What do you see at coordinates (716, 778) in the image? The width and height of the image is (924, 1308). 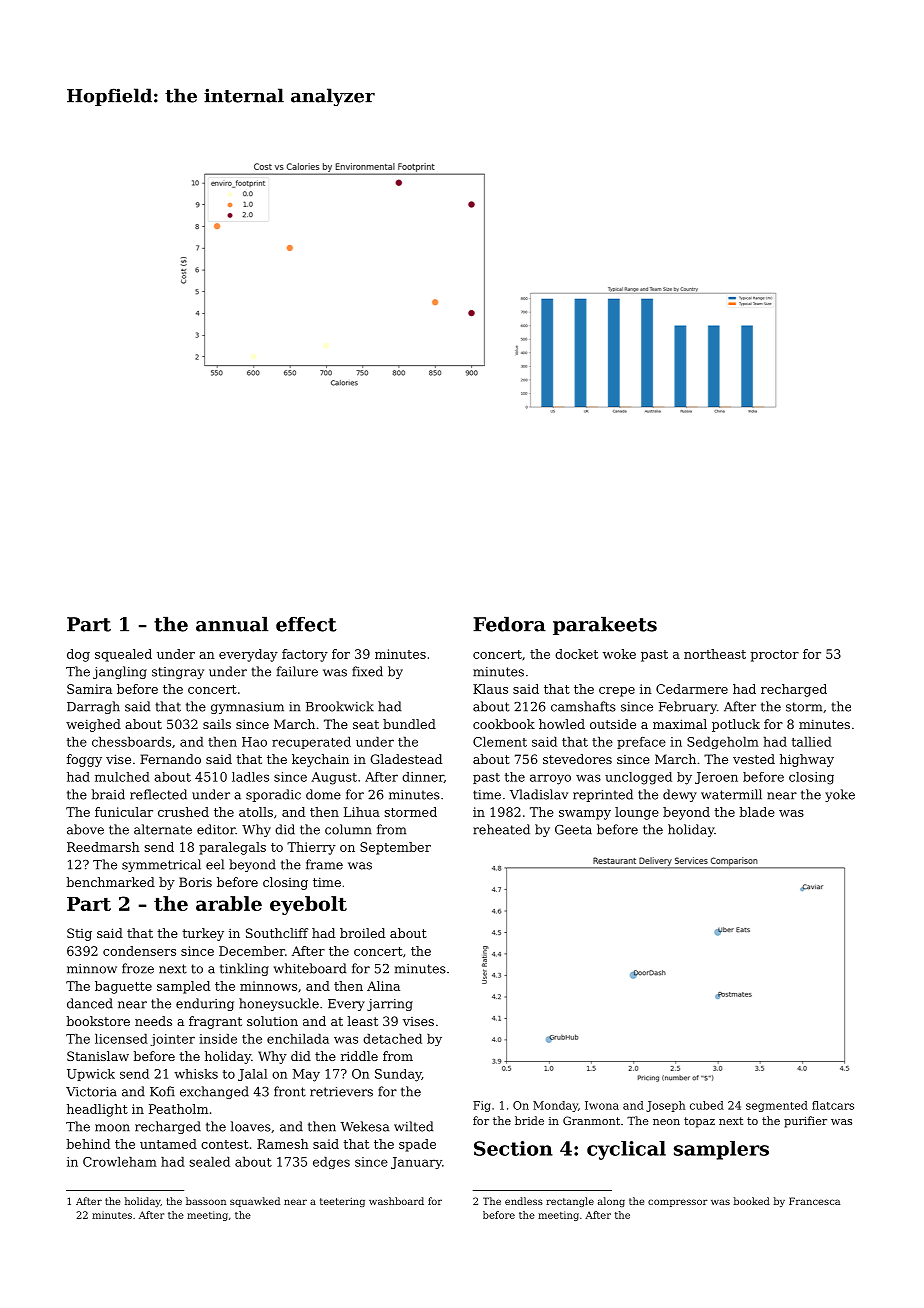 I see `Jeroen` at bounding box center [716, 778].
